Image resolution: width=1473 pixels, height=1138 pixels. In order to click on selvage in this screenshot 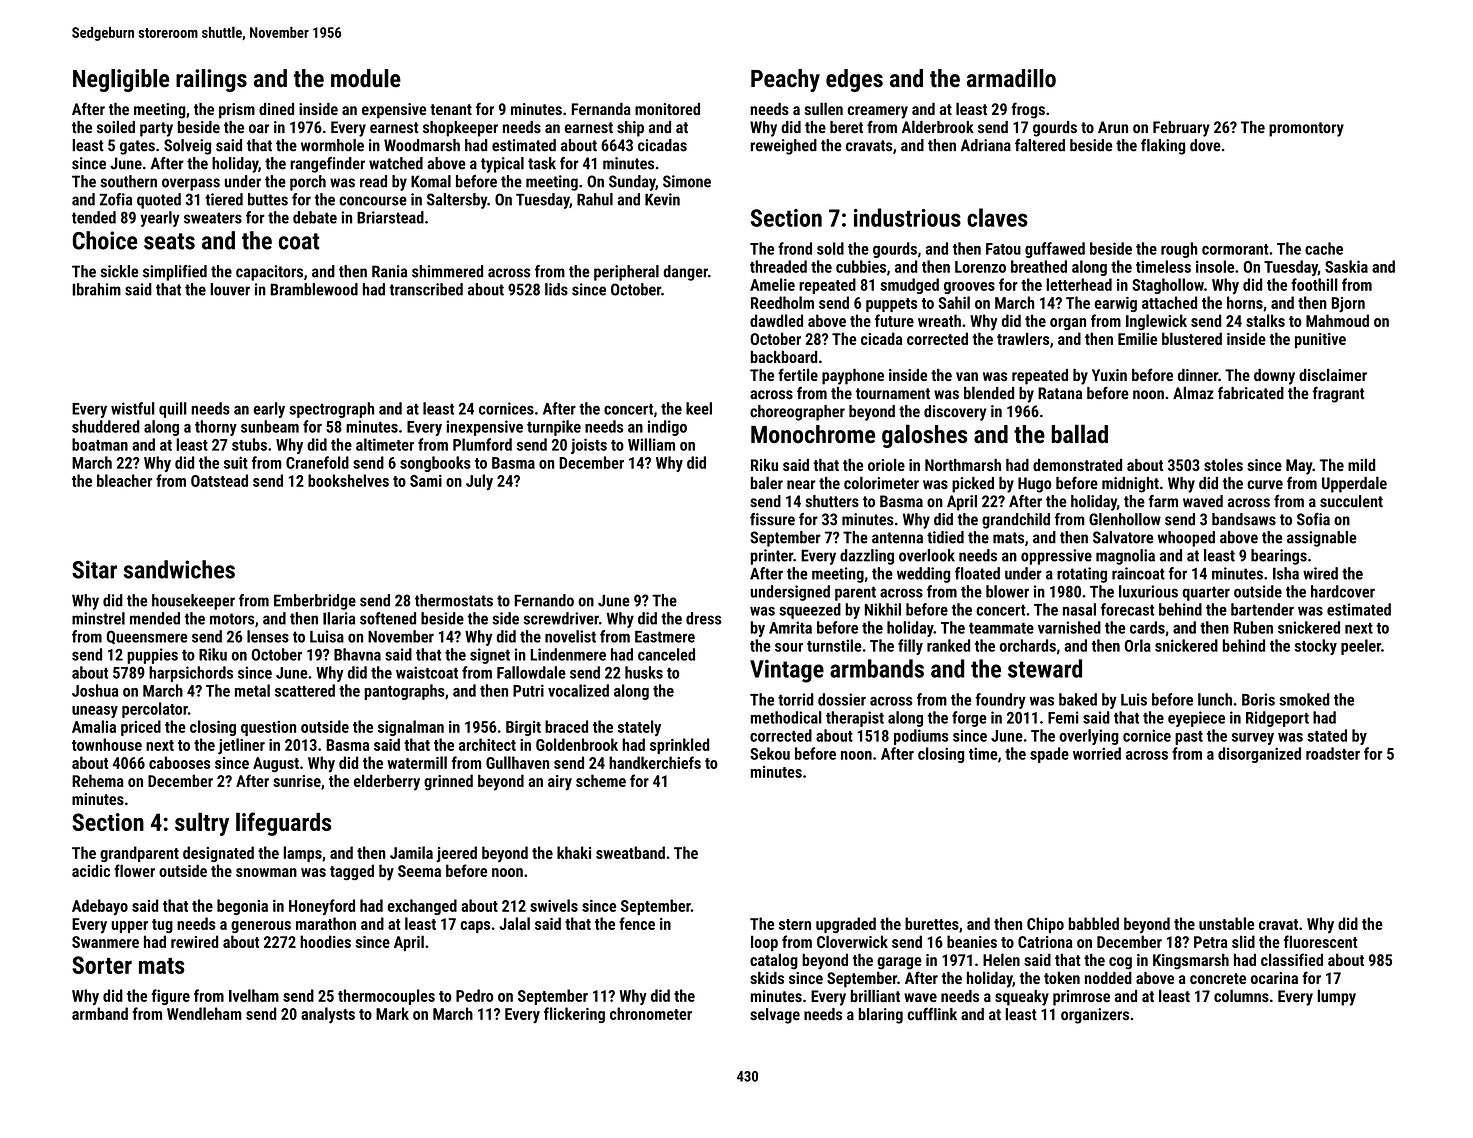, I will do `click(775, 1016)`.
